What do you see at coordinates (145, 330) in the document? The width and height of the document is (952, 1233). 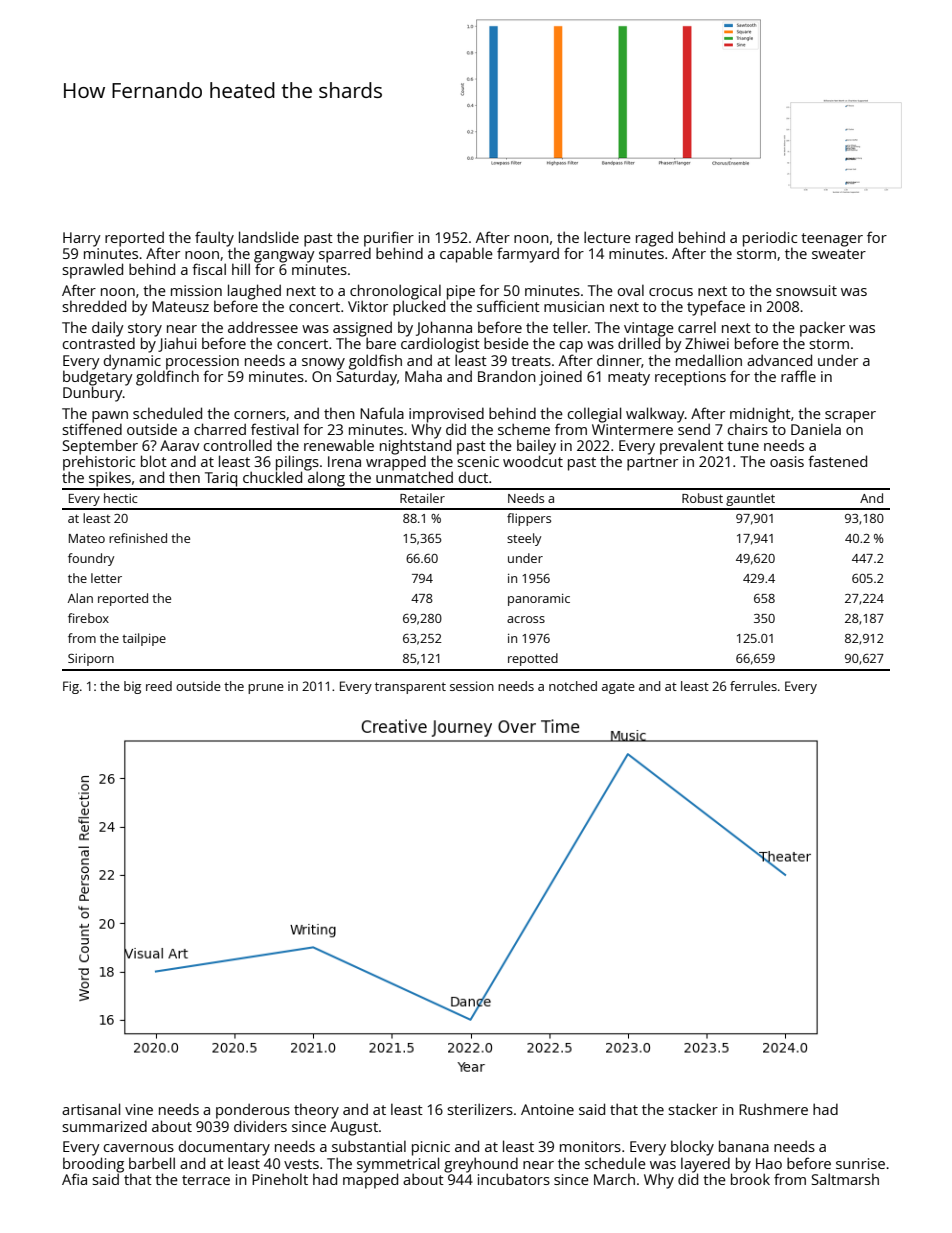 I see `story` at bounding box center [145, 330].
